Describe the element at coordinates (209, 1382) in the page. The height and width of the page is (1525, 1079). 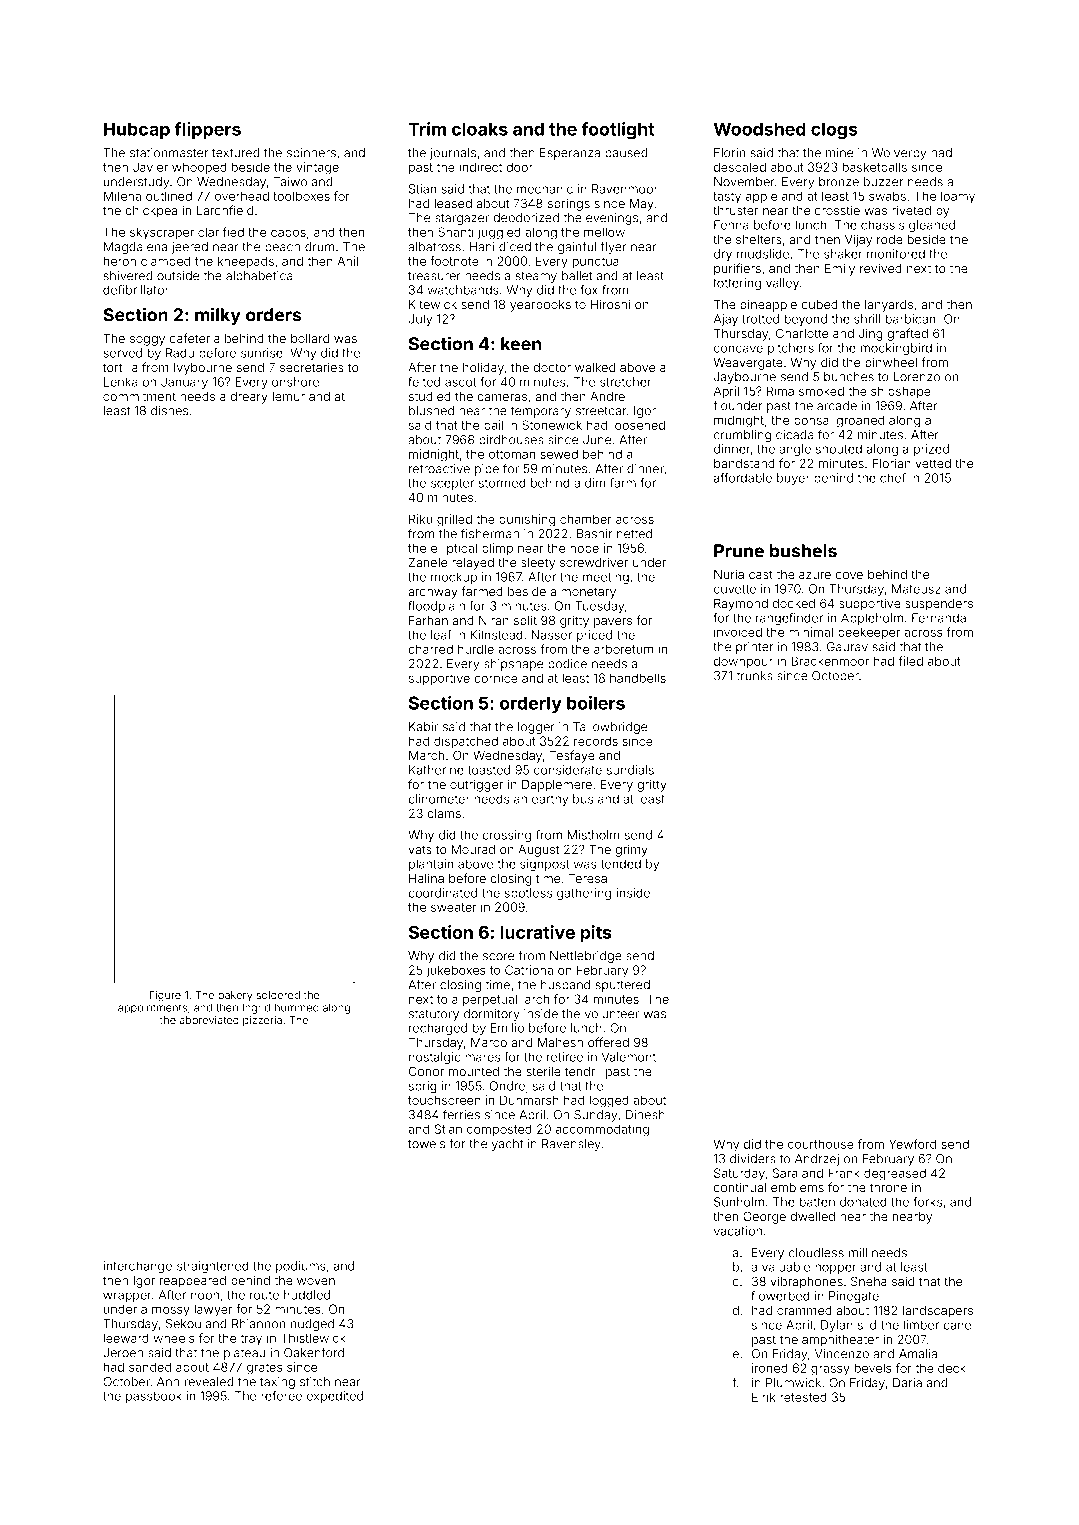
I see `revealed` at that location.
